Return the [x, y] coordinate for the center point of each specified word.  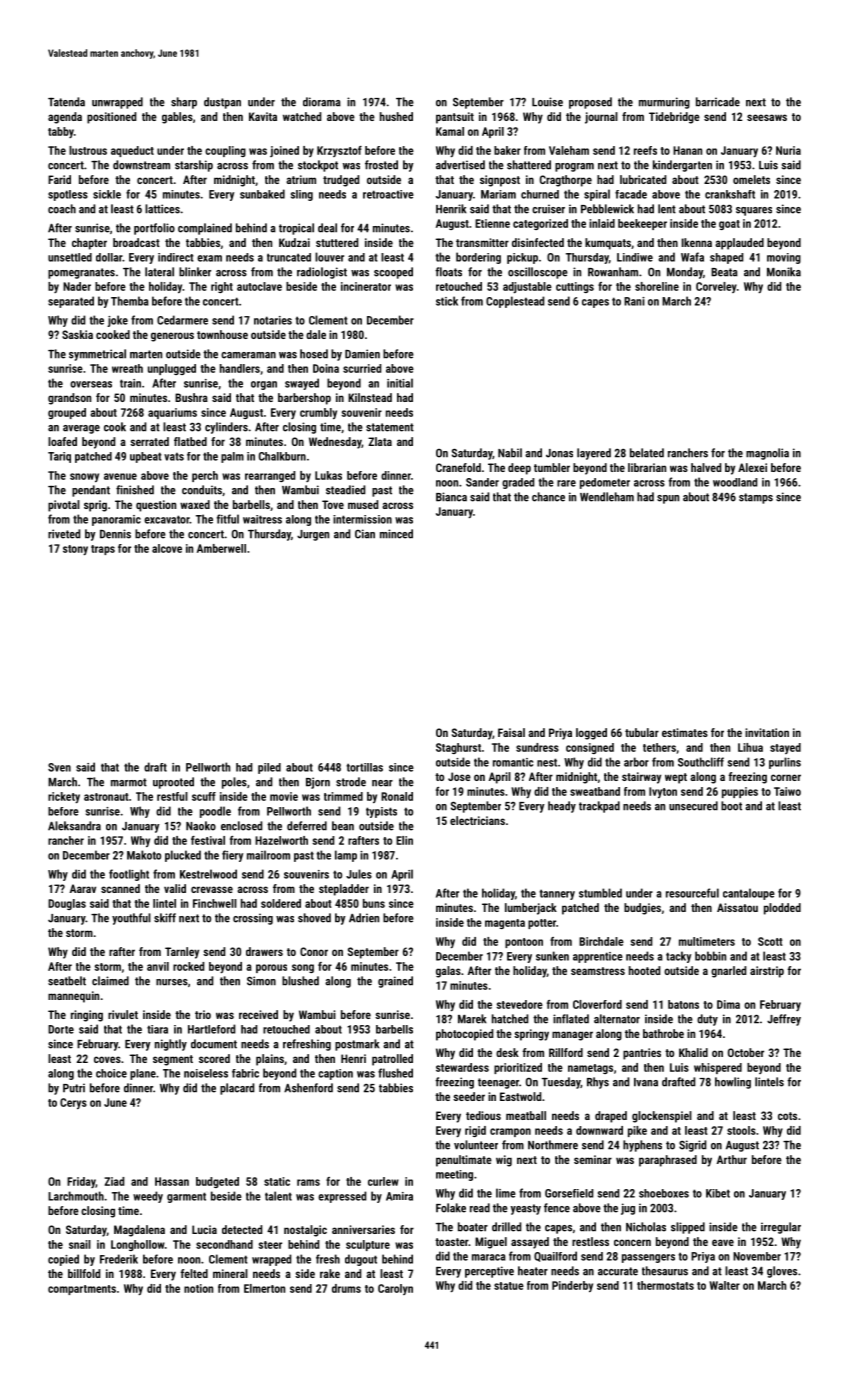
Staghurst [458, 748]
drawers [264, 951]
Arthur [732, 1159]
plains [270, 1060]
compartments [82, 1290]
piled [269, 768]
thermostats [665, 1285]
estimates [685, 732]
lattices [162, 209]
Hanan [687, 150]
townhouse [222, 334]
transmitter [482, 242]
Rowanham [613, 272]
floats [448, 272]
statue [509, 1286]
